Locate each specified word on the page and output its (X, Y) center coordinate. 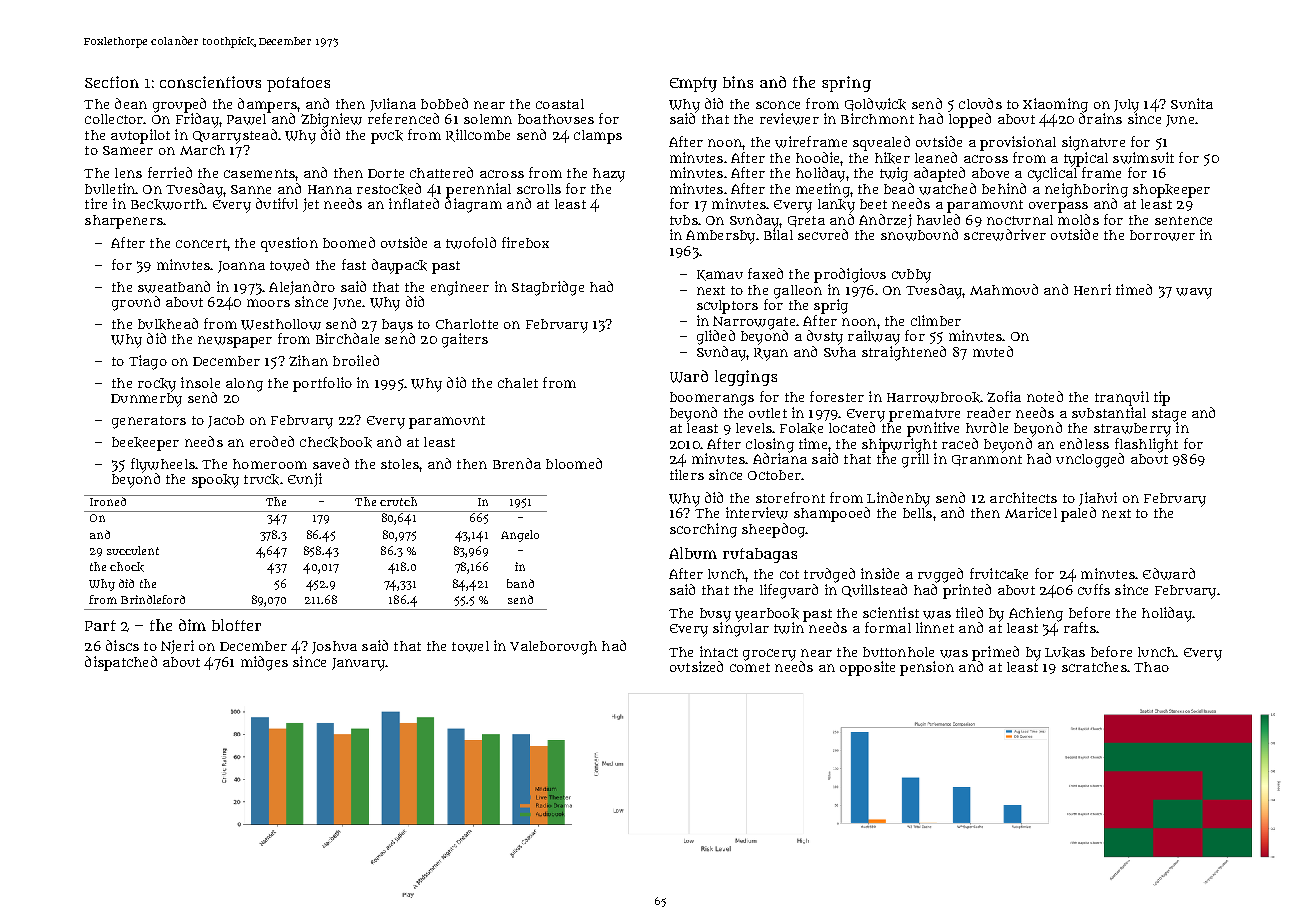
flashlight (1146, 445)
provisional (1018, 143)
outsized (696, 666)
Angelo (520, 536)
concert (201, 243)
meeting (823, 190)
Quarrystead (235, 136)
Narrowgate (754, 323)
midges (264, 663)
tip (1162, 398)
